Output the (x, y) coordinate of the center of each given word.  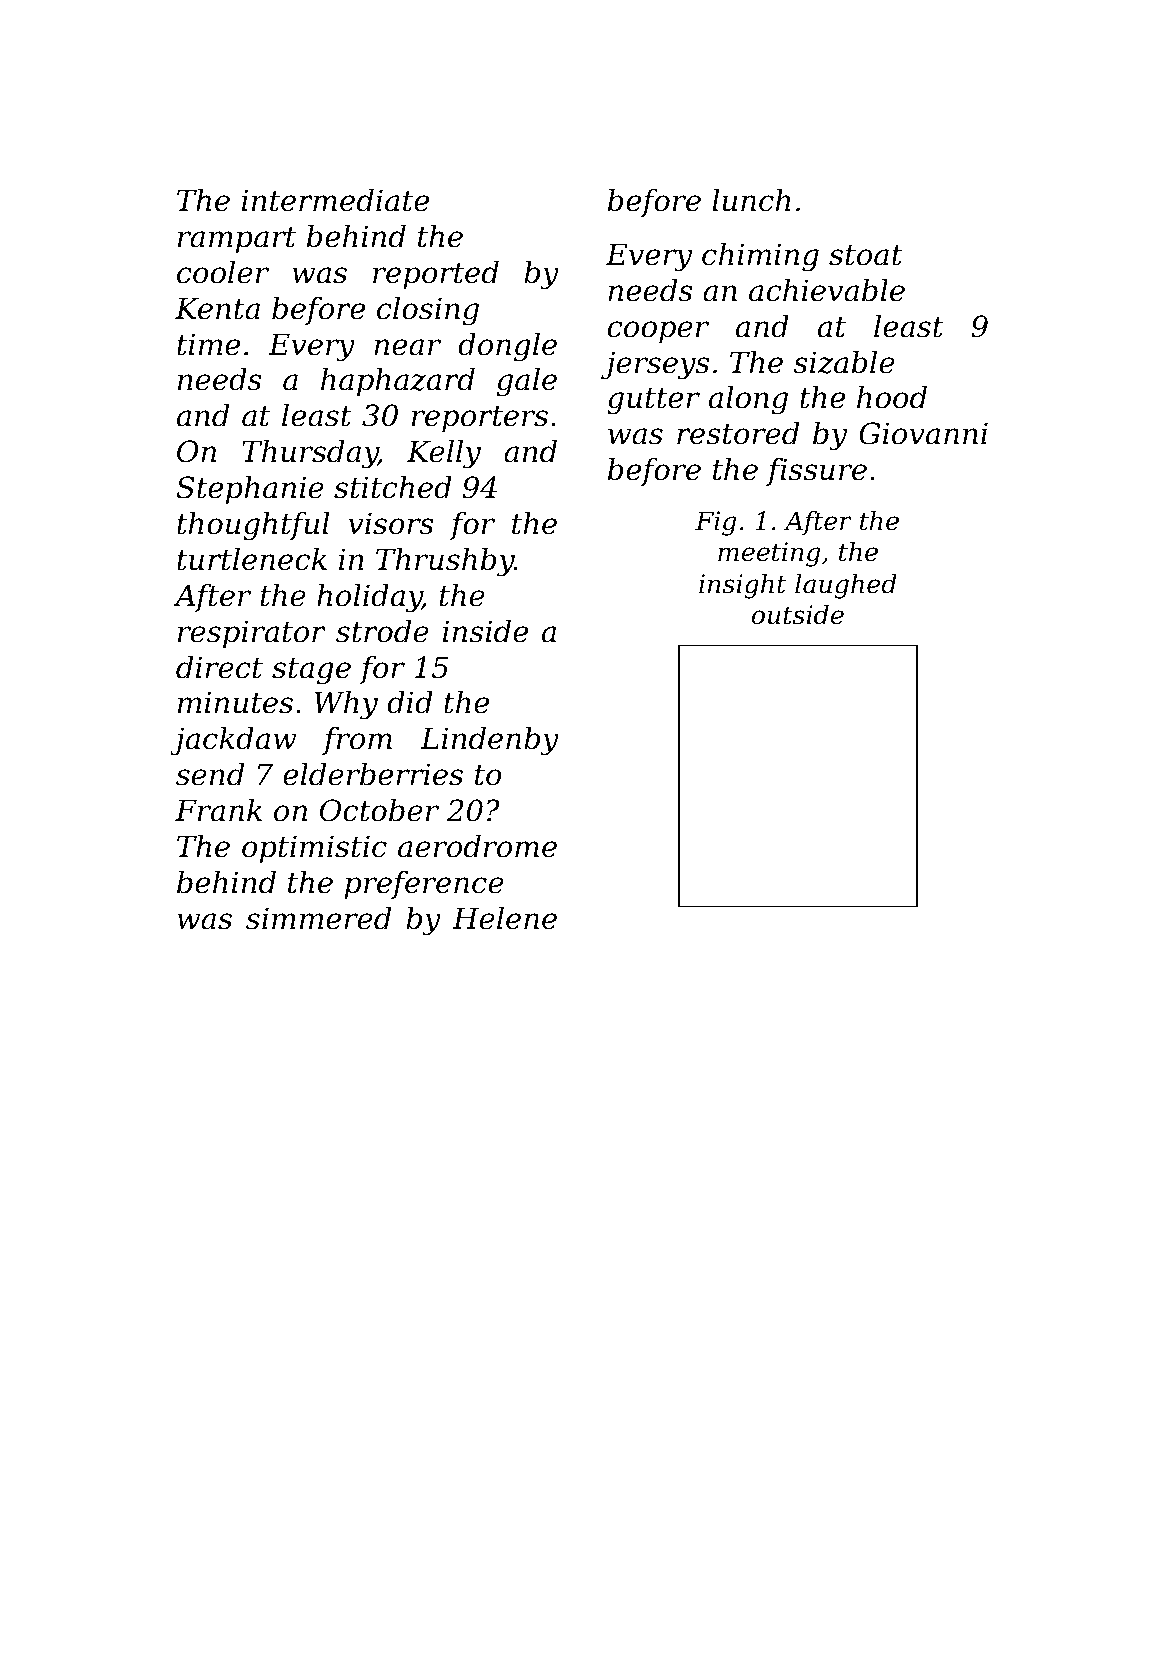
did (410, 702)
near (407, 347)
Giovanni (923, 433)
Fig (715, 523)
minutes (235, 702)
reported (436, 275)
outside (798, 614)
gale (527, 382)
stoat (866, 255)
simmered (318, 918)
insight (742, 586)
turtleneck (252, 559)
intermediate (335, 200)
